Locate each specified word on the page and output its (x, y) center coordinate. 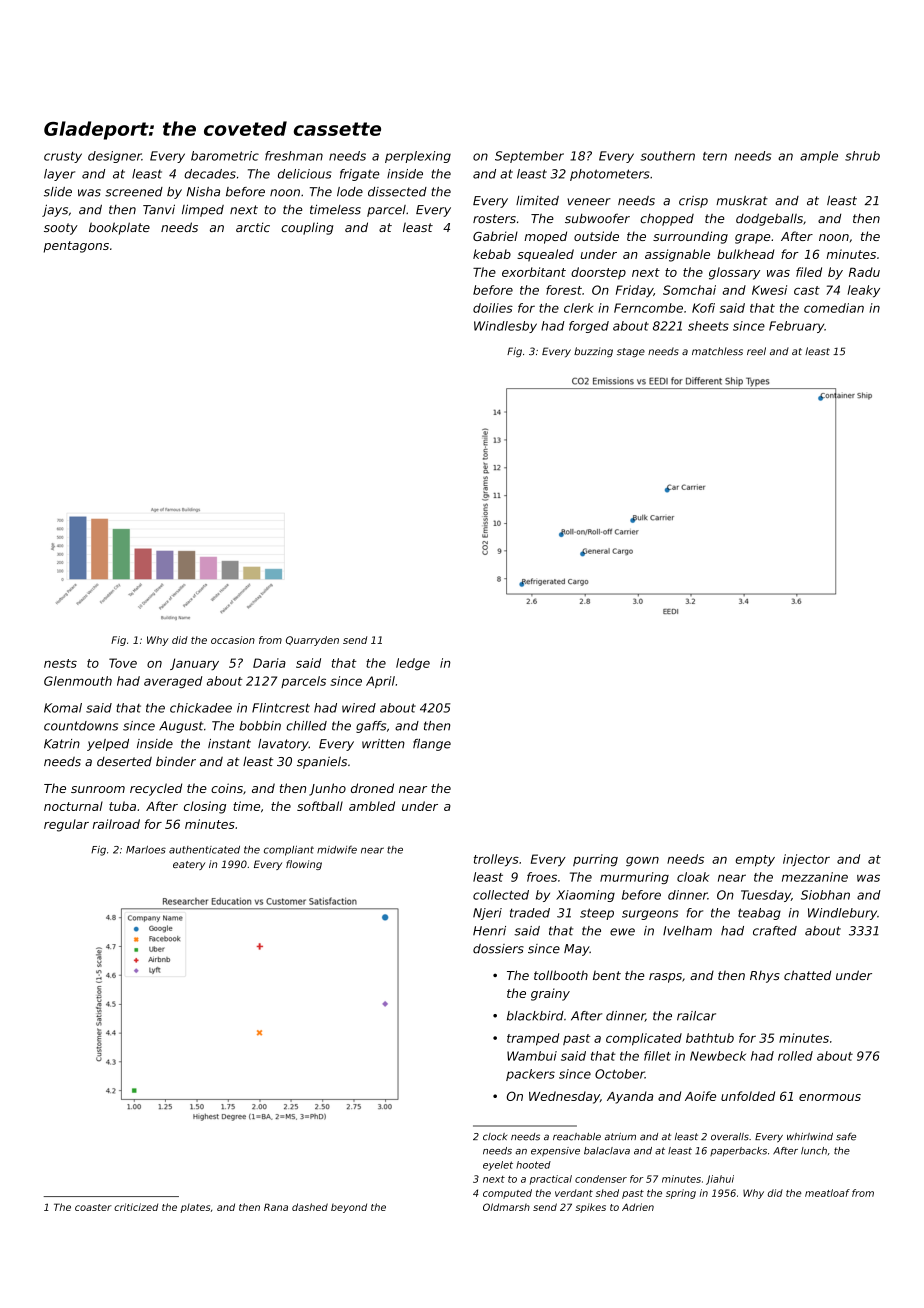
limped (203, 210)
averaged (173, 682)
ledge (413, 664)
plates (195, 1208)
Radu (864, 272)
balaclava (607, 1151)
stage (631, 352)
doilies (493, 308)
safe (846, 1137)
